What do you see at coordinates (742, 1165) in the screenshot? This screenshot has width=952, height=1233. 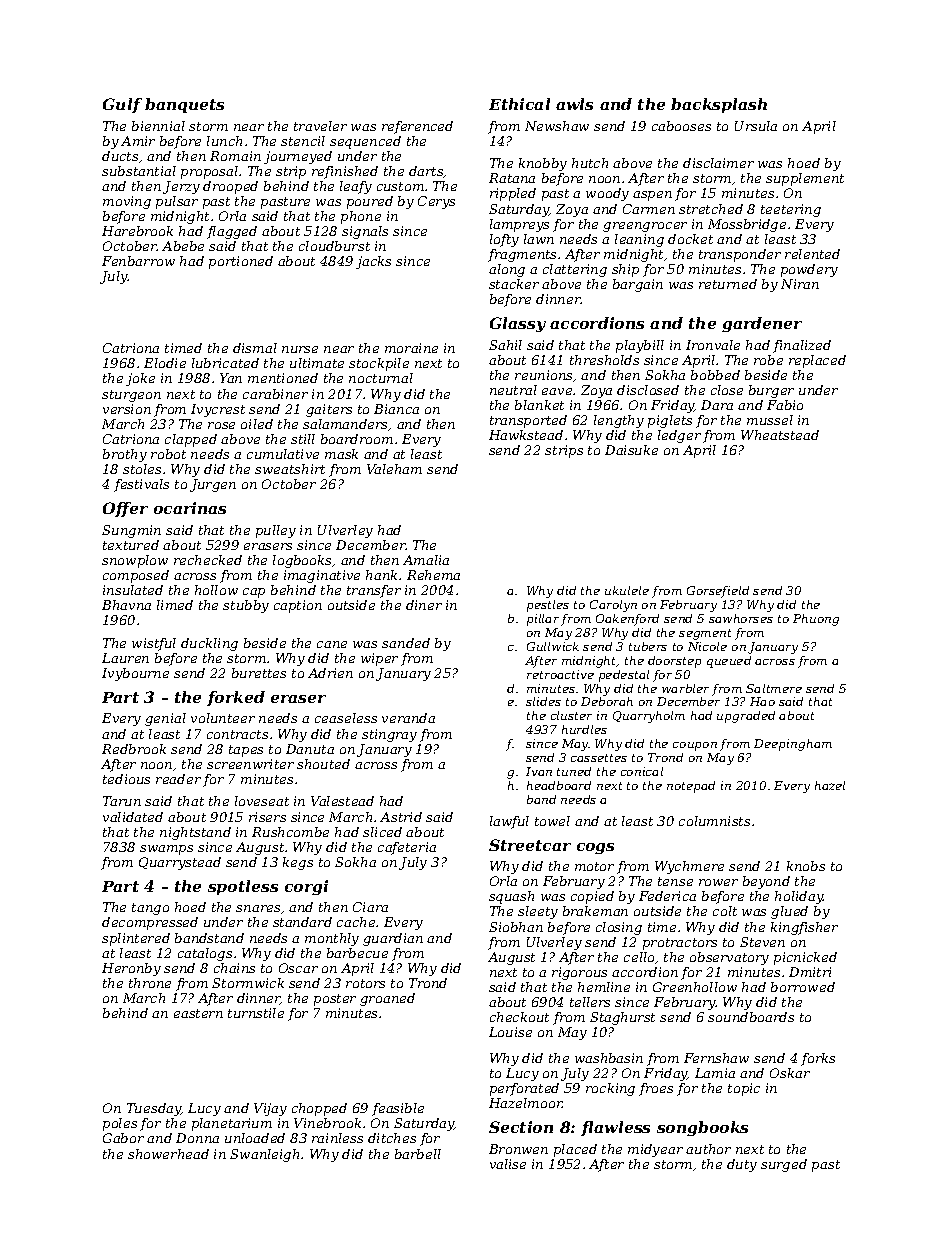 I see `duty` at bounding box center [742, 1165].
